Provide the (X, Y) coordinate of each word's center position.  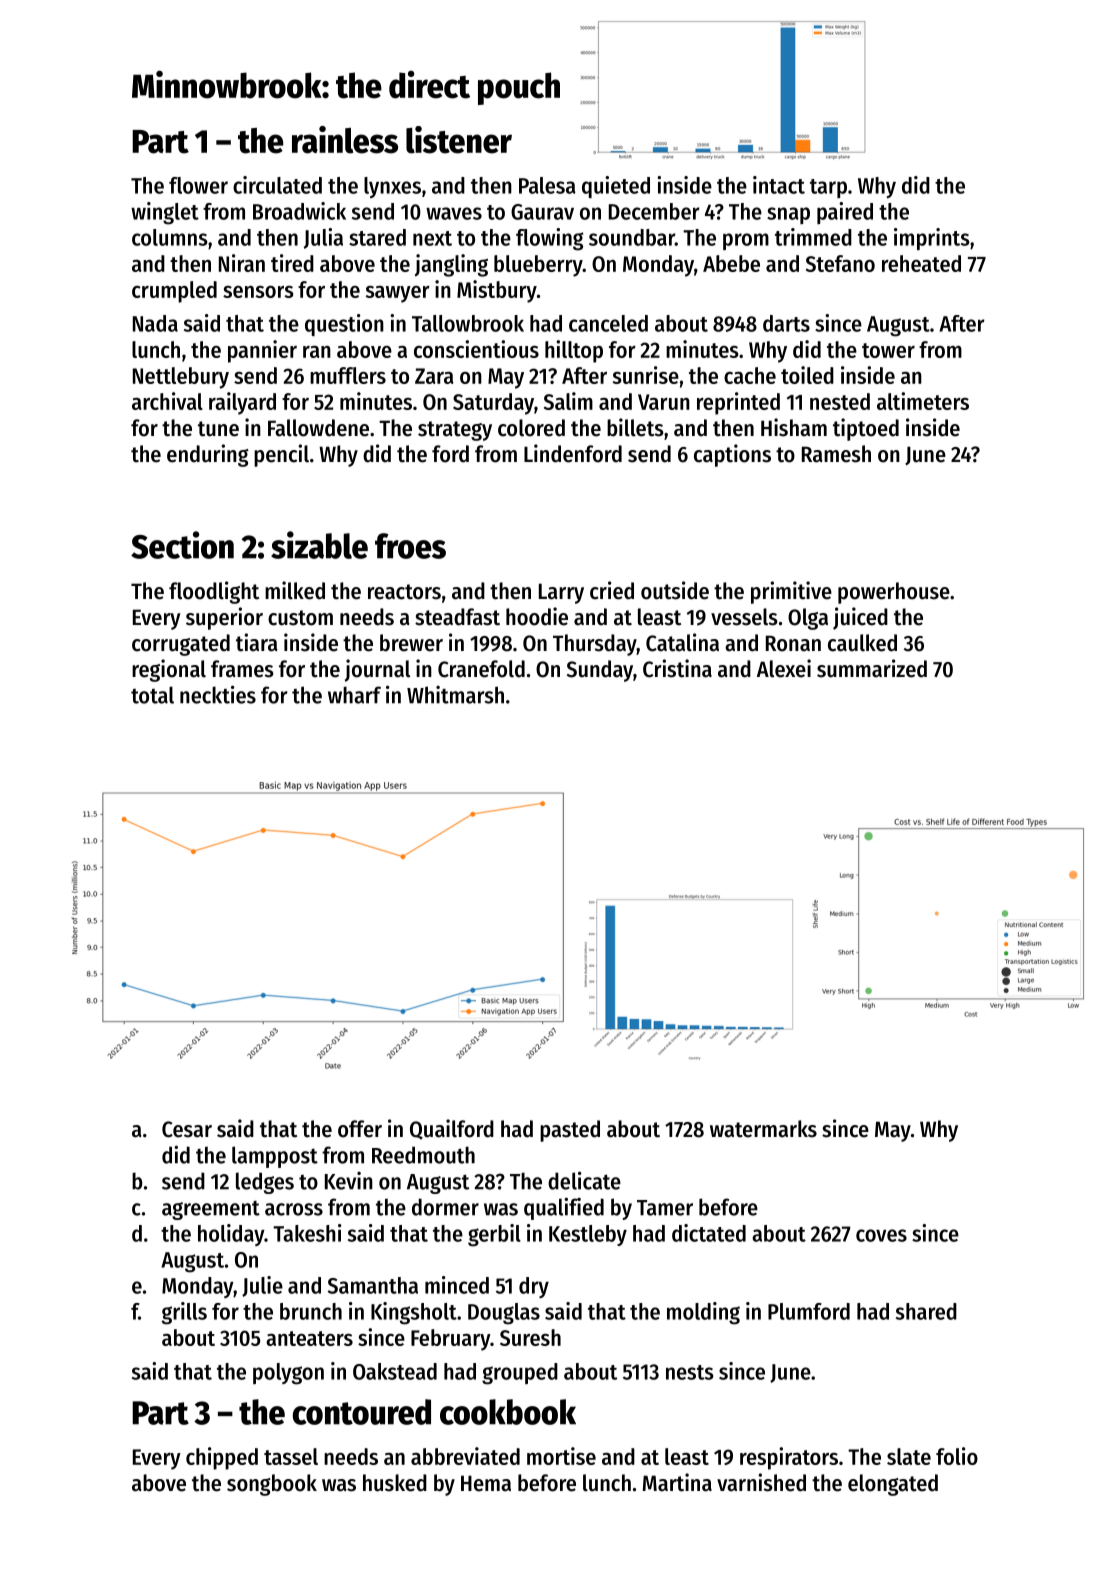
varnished (761, 1482)
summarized (872, 668)
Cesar (187, 1129)
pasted (570, 1131)
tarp (828, 188)
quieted (616, 187)
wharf (354, 695)
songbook (272, 1485)
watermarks (763, 1129)
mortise (561, 1456)
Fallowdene (318, 428)
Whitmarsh (455, 695)
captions (732, 455)
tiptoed (866, 429)
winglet (165, 213)
